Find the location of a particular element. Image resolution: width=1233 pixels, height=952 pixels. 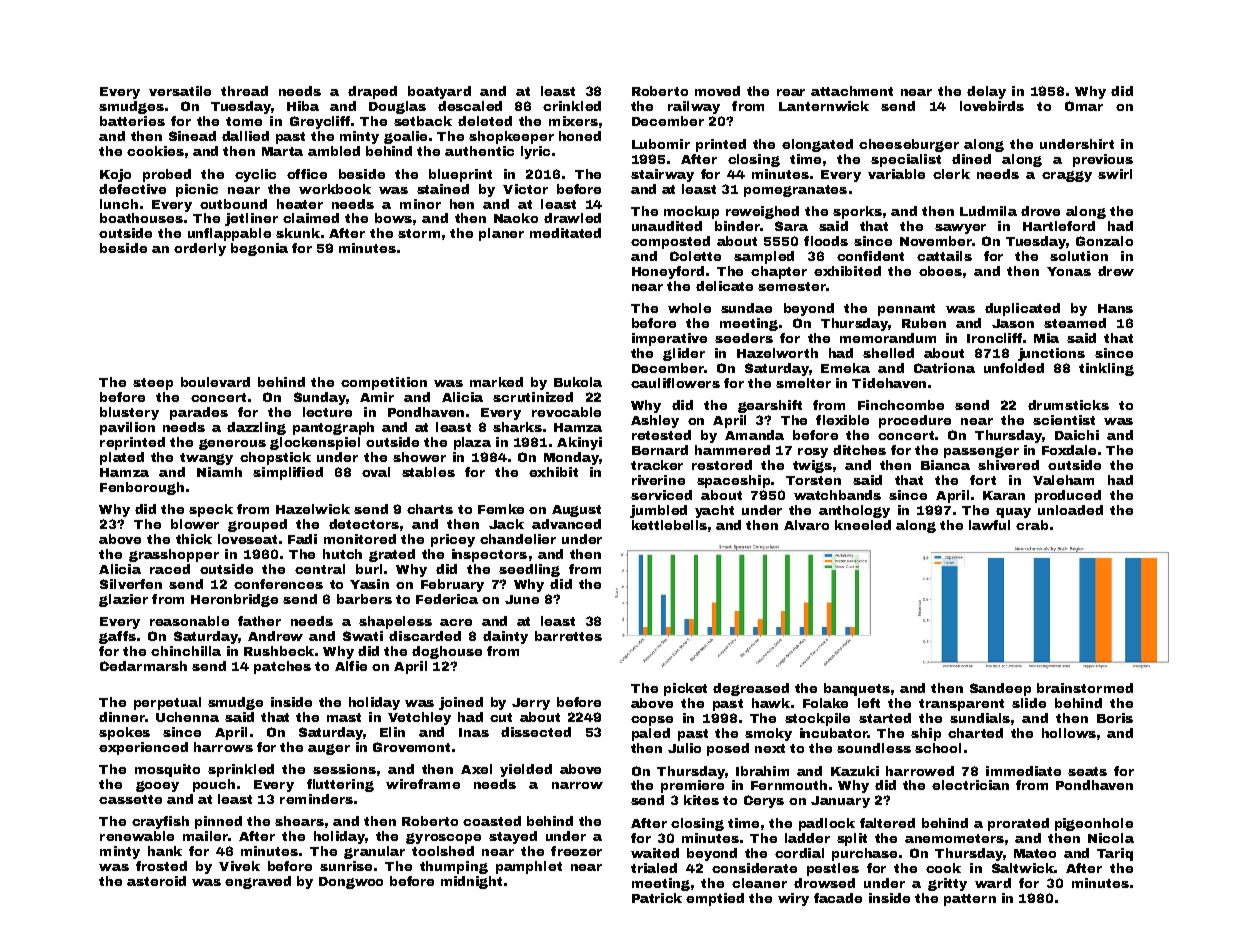

orderly is located at coordinates (200, 249).
